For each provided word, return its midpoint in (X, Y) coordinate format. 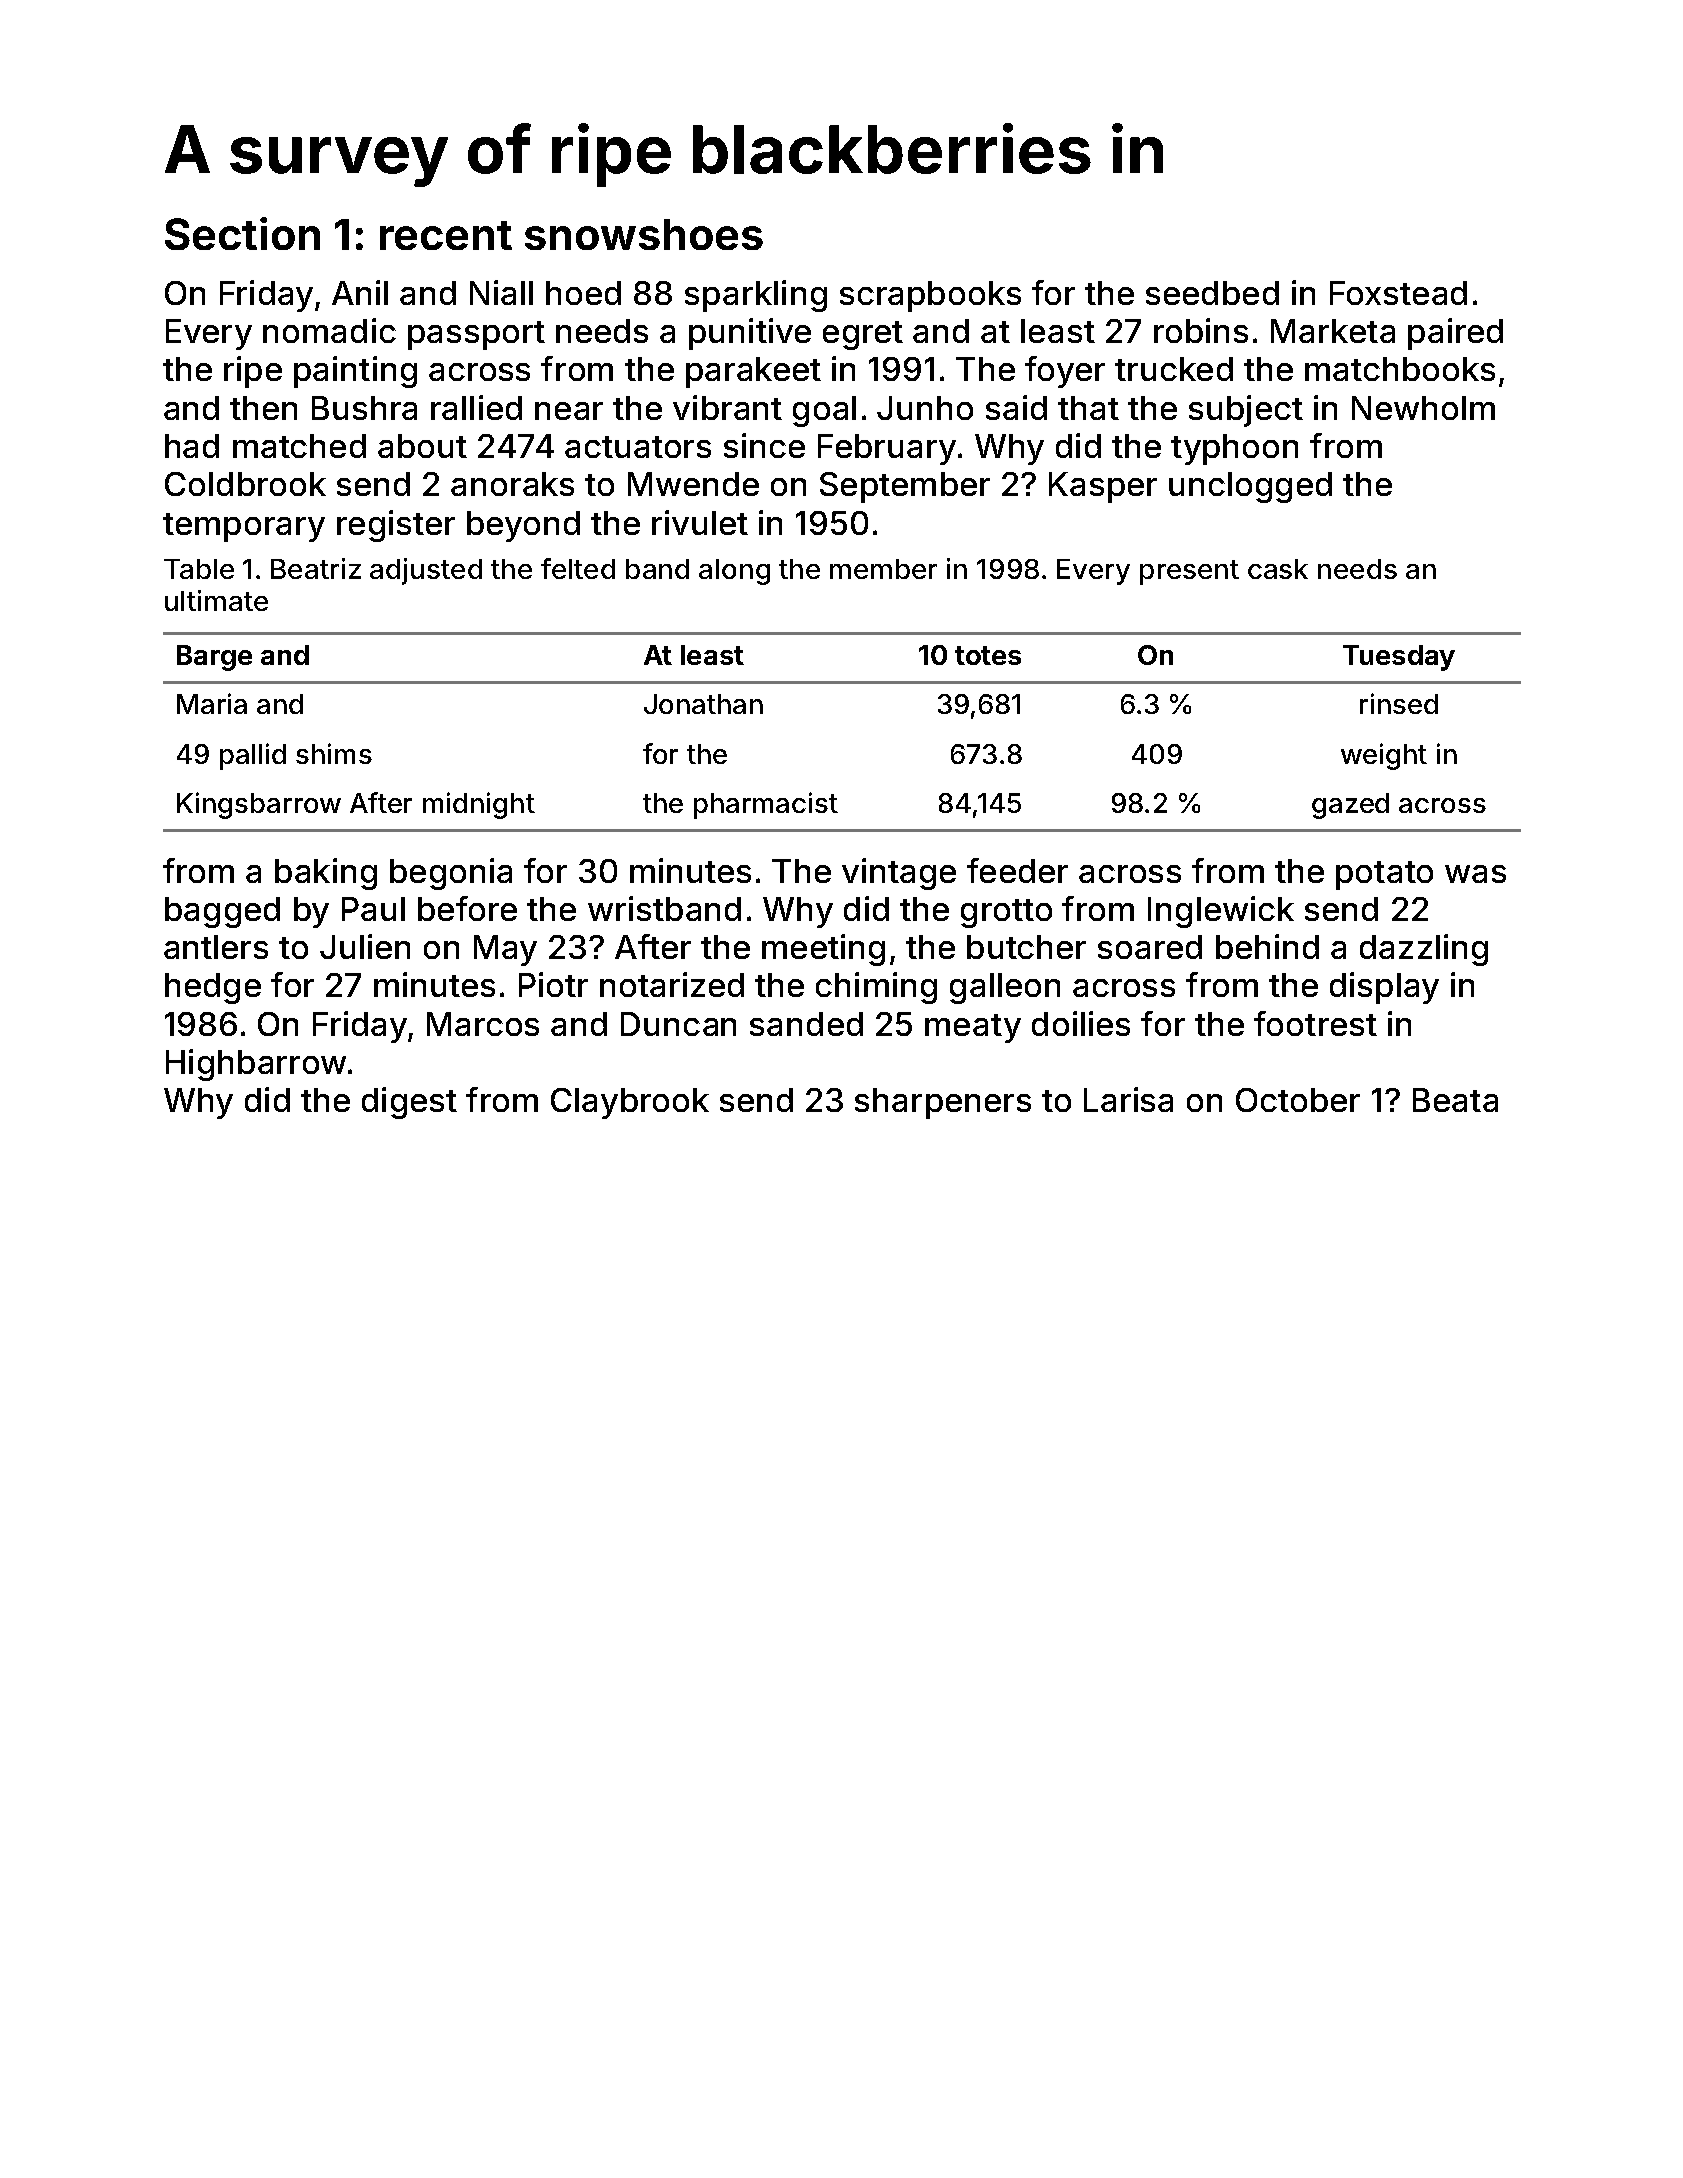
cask (1278, 569)
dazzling (1424, 950)
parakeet (753, 372)
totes (988, 655)
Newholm (1423, 408)
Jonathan (703, 704)
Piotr (553, 984)
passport (476, 335)
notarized (672, 984)
